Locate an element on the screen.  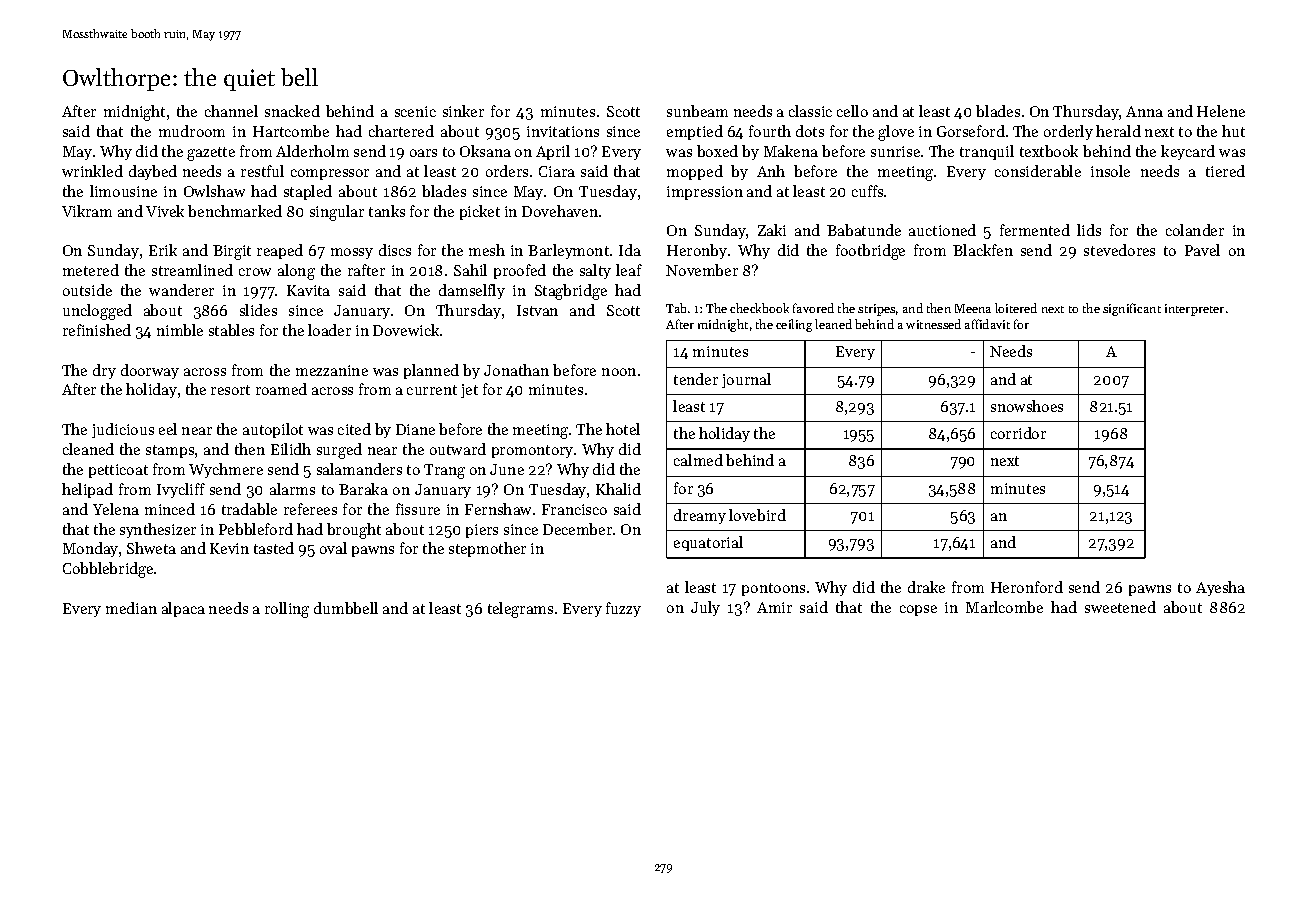
hotel is located at coordinates (623, 429).
